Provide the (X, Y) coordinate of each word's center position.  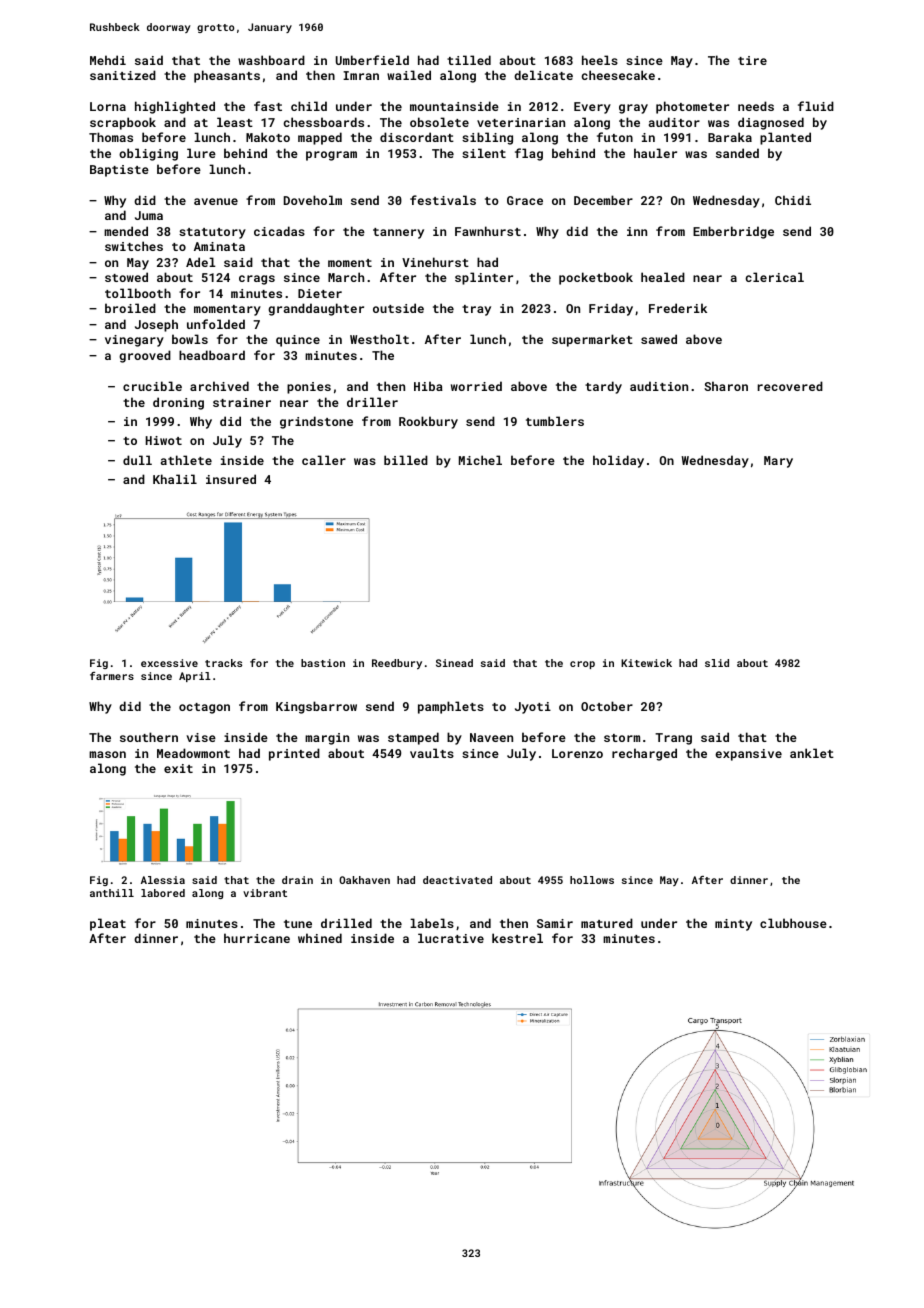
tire (752, 60)
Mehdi (108, 60)
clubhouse (793, 923)
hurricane (257, 938)
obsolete (439, 122)
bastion (323, 663)
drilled (346, 923)
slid (717, 663)
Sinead (454, 663)
